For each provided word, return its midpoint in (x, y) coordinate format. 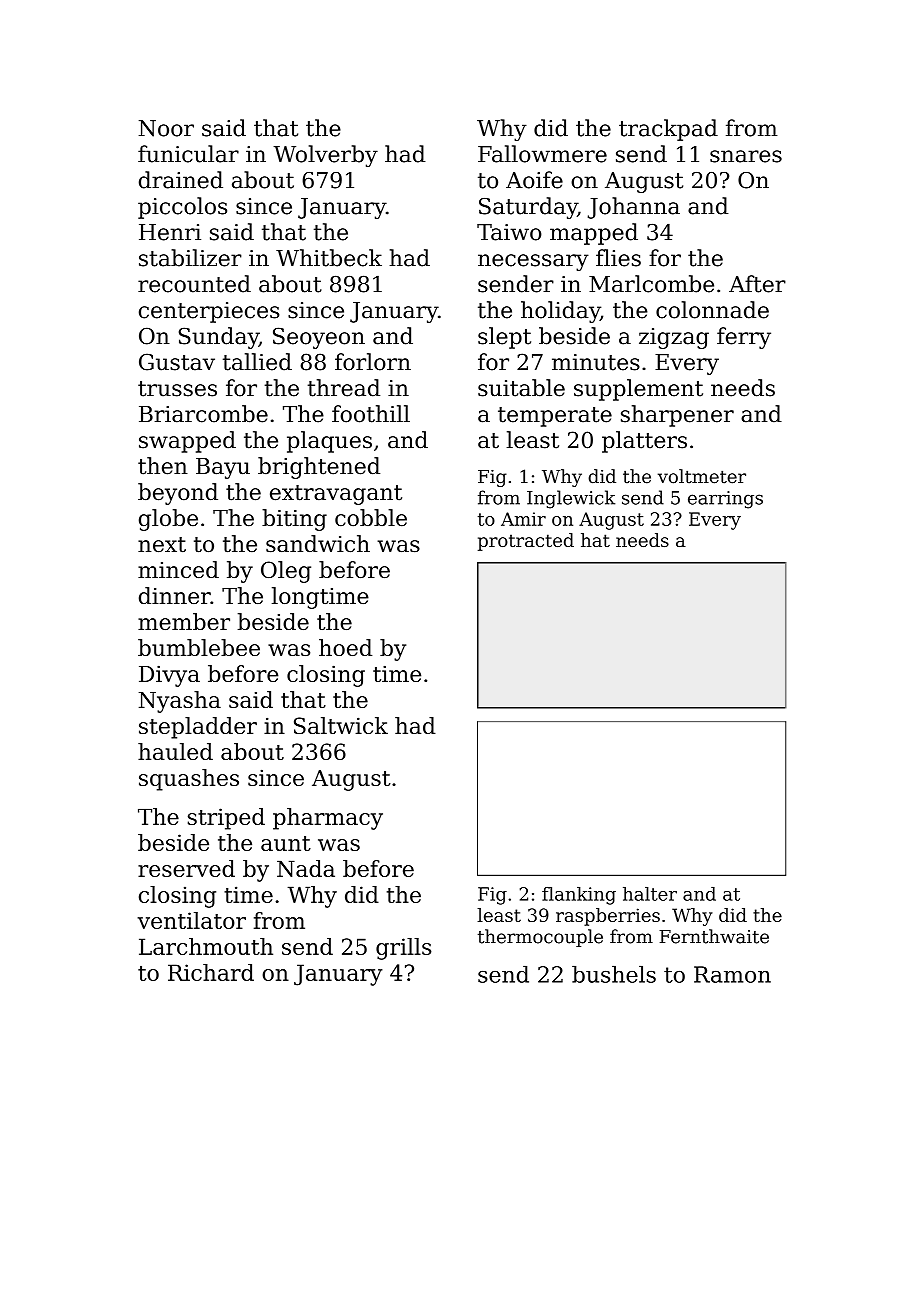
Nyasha (180, 702)
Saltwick (341, 725)
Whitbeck (329, 258)
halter (650, 894)
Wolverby (325, 156)
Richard (211, 972)
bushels (614, 974)
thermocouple (540, 938)
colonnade (712, 310)
